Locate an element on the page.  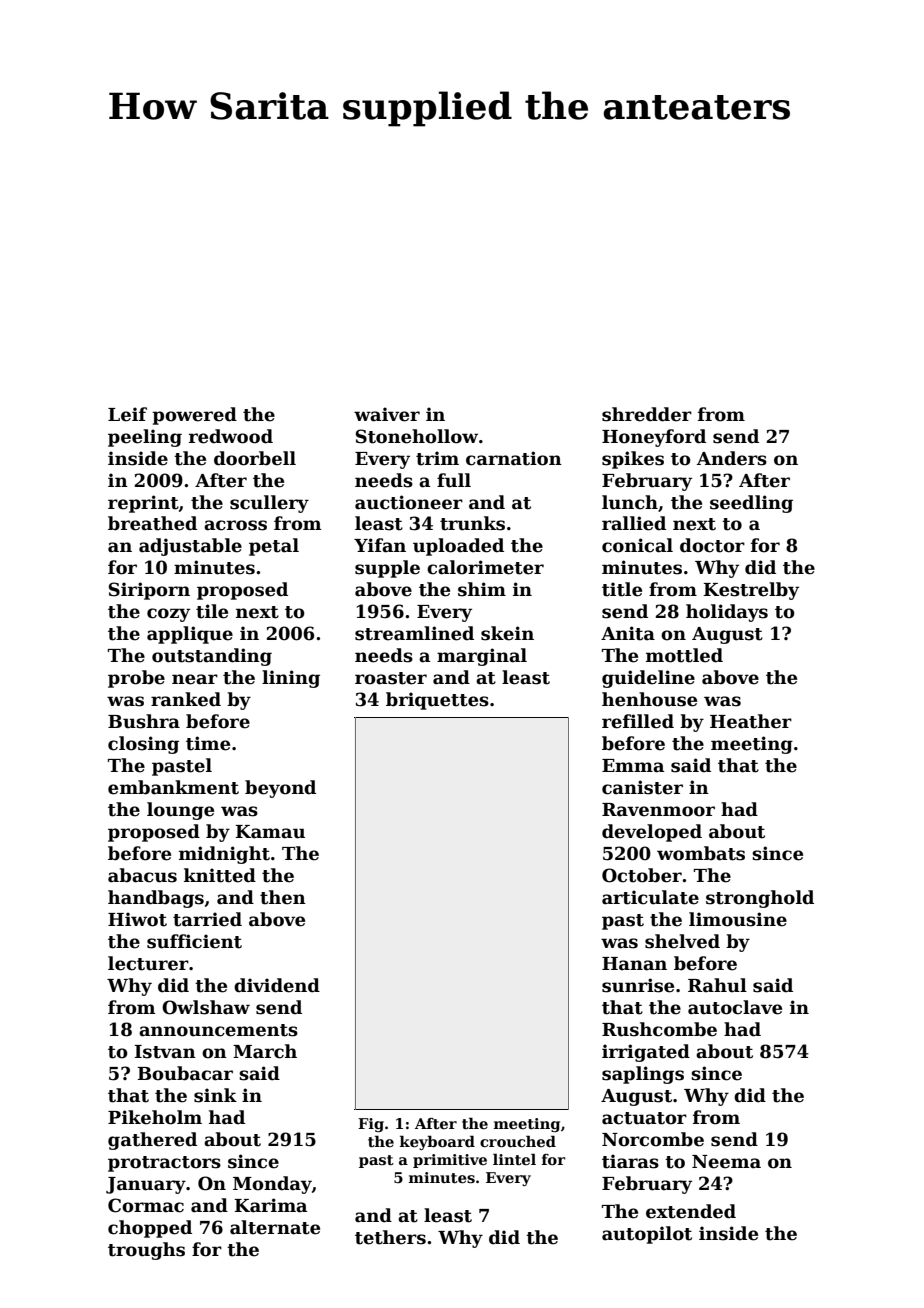
stronghold is located at coordinates (760, 899).
